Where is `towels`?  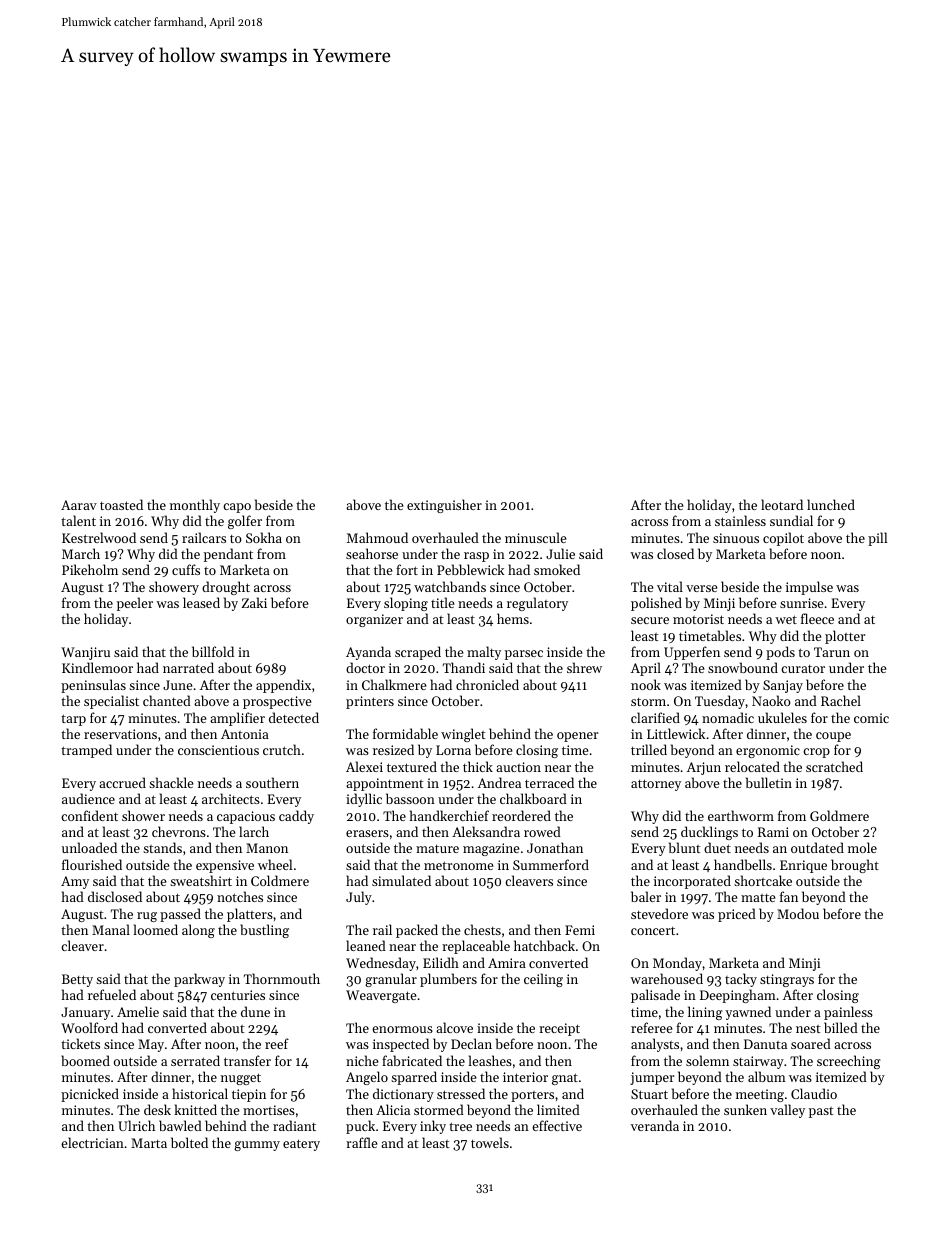
towels is located at coordinates (490, 1142).
